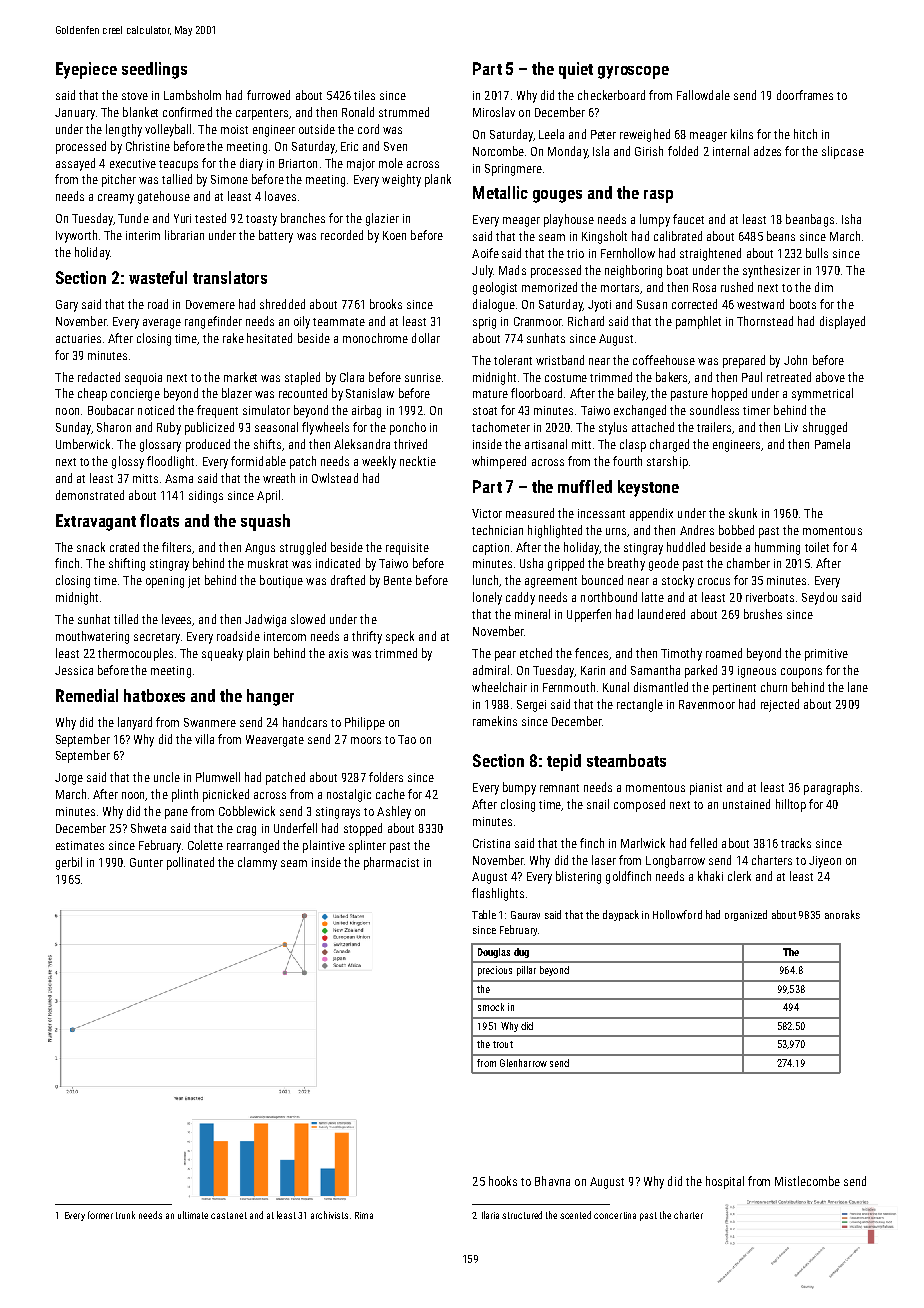 The height and width of the page is (1308, 924). Describe the element at coordinates (569, 220) in the page. I see `playhouse` at that location.
